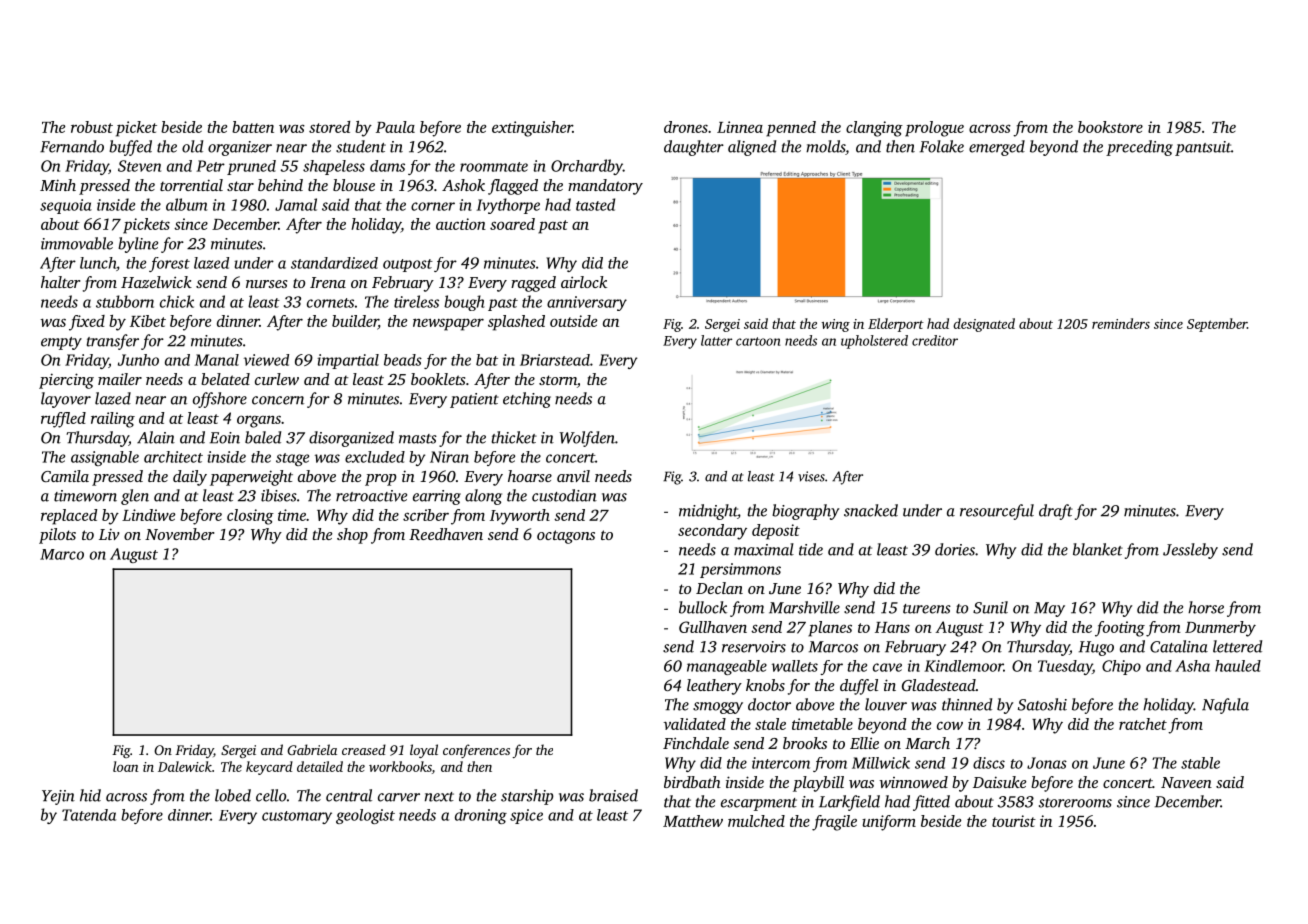  Describe the element at coordinates (169, 264) in the screenshot. I see `forest` at that location.
